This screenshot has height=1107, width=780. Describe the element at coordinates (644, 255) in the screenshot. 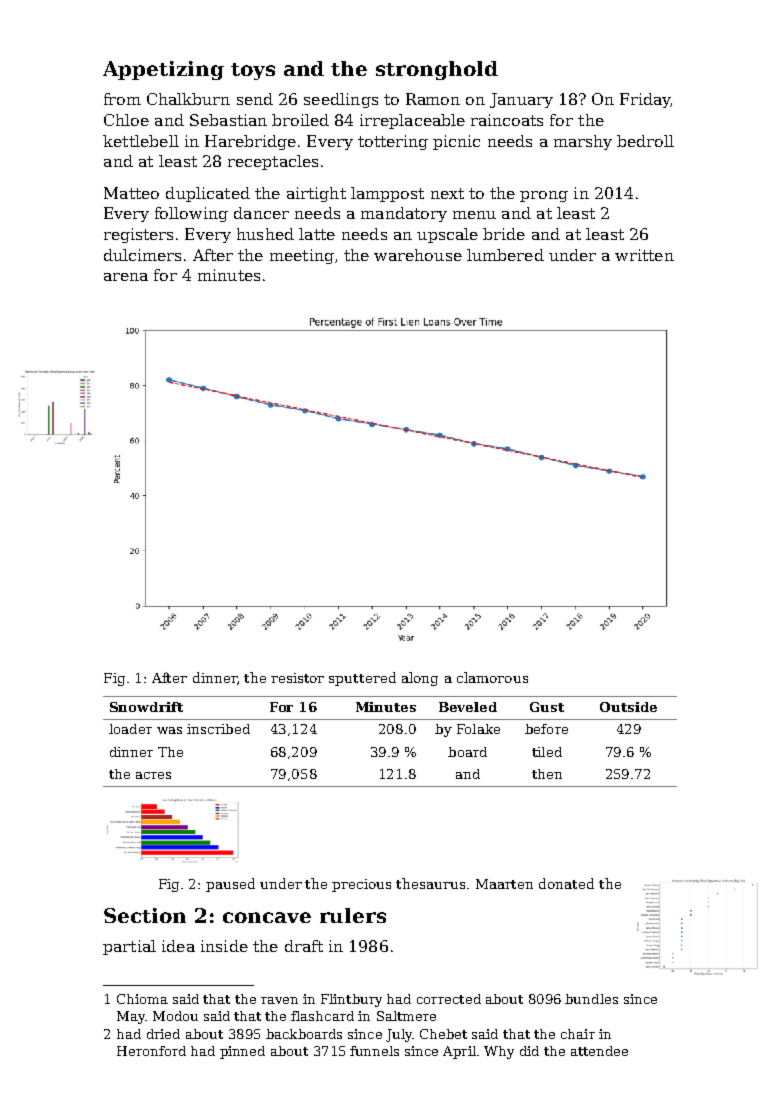

I see `written` at that location.
